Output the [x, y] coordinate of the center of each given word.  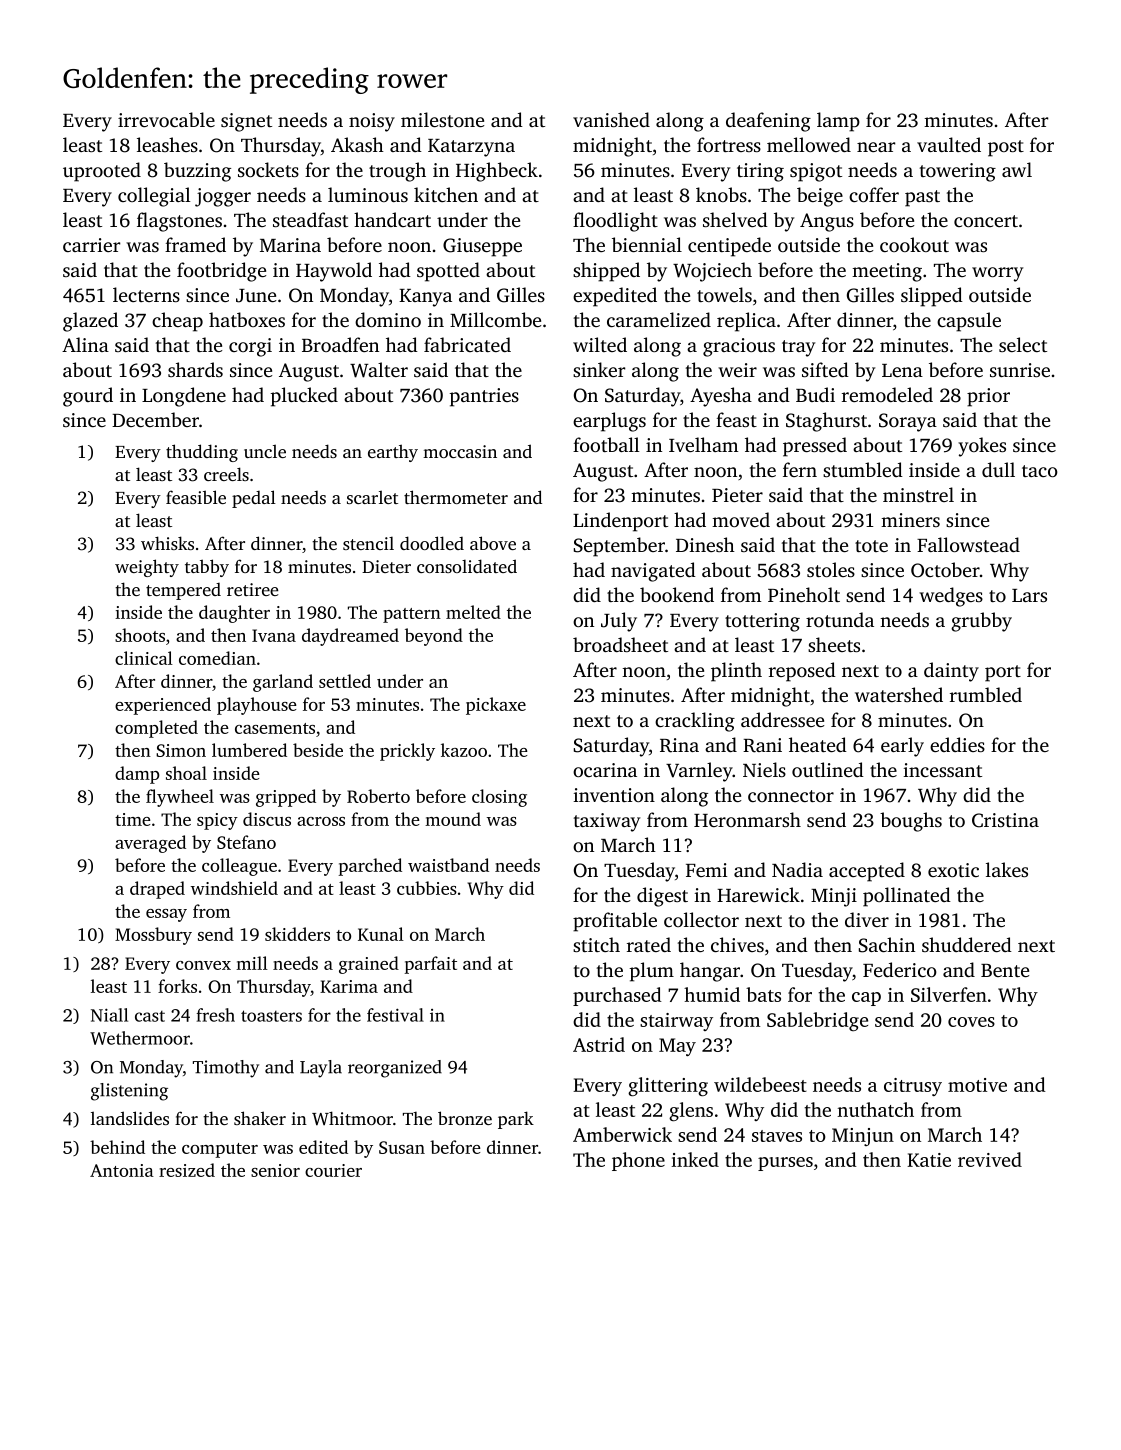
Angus [827, 222]
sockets [268, 169]
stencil [368, 543]
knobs [721, 194]
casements [275, 728]
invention [614, 795]
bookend [677, 594]
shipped [606, 272]
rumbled [986, 694]
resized [187, 1170]
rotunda [840, 619]
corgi [250, 347]
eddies [957, 744]
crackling [695, 722]
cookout [914, 244]
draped [157, 890]
